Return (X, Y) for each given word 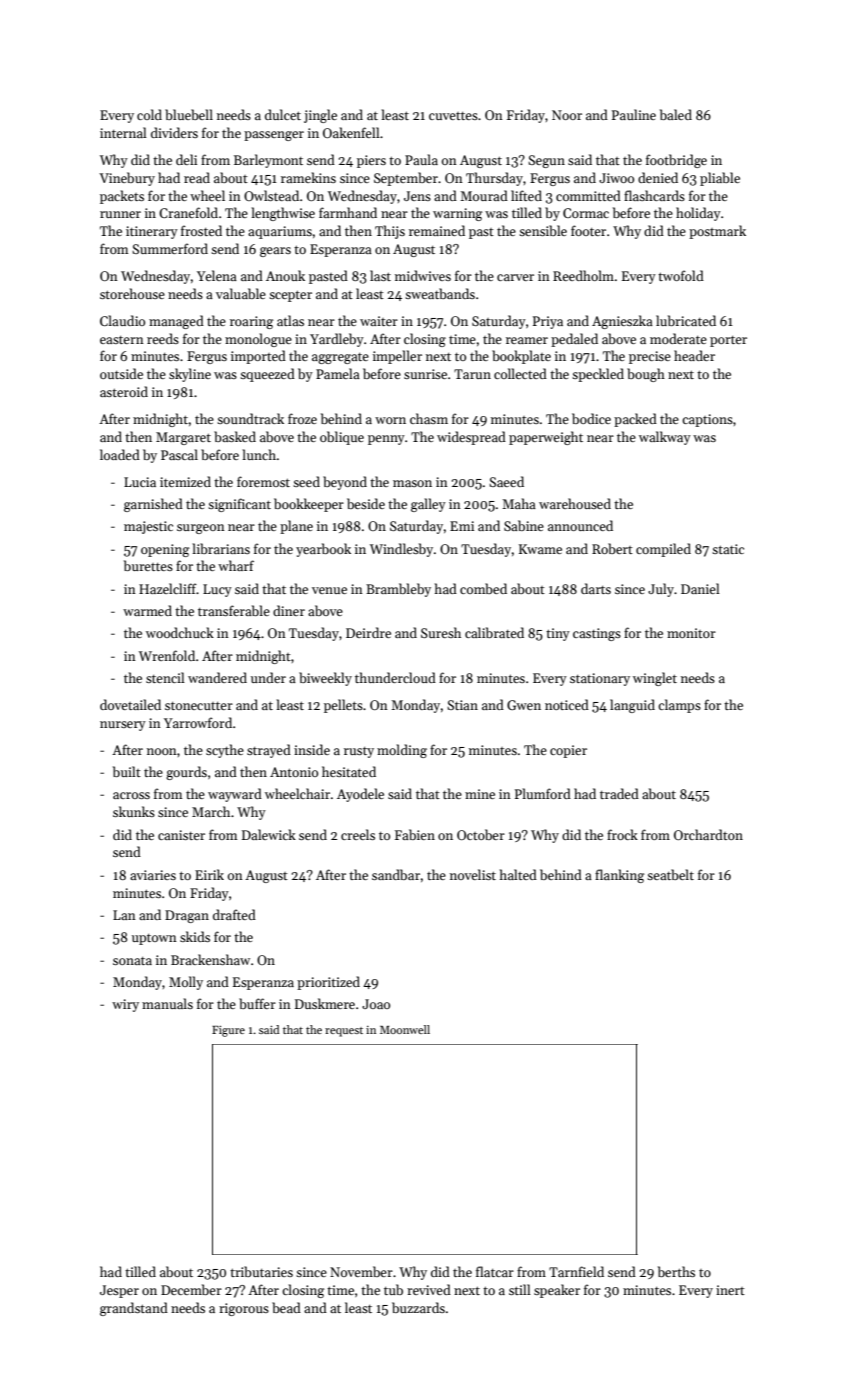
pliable (720, 179)
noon (162, 751)
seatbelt (670, 874)
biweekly (325, 679)
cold (149, 114)
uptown (154, 939)
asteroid (124, 391)
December (191, 1289)
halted (518, 874)
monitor (691, 633)
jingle (320, 116)
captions (707, 420)
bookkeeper (309, 505)
